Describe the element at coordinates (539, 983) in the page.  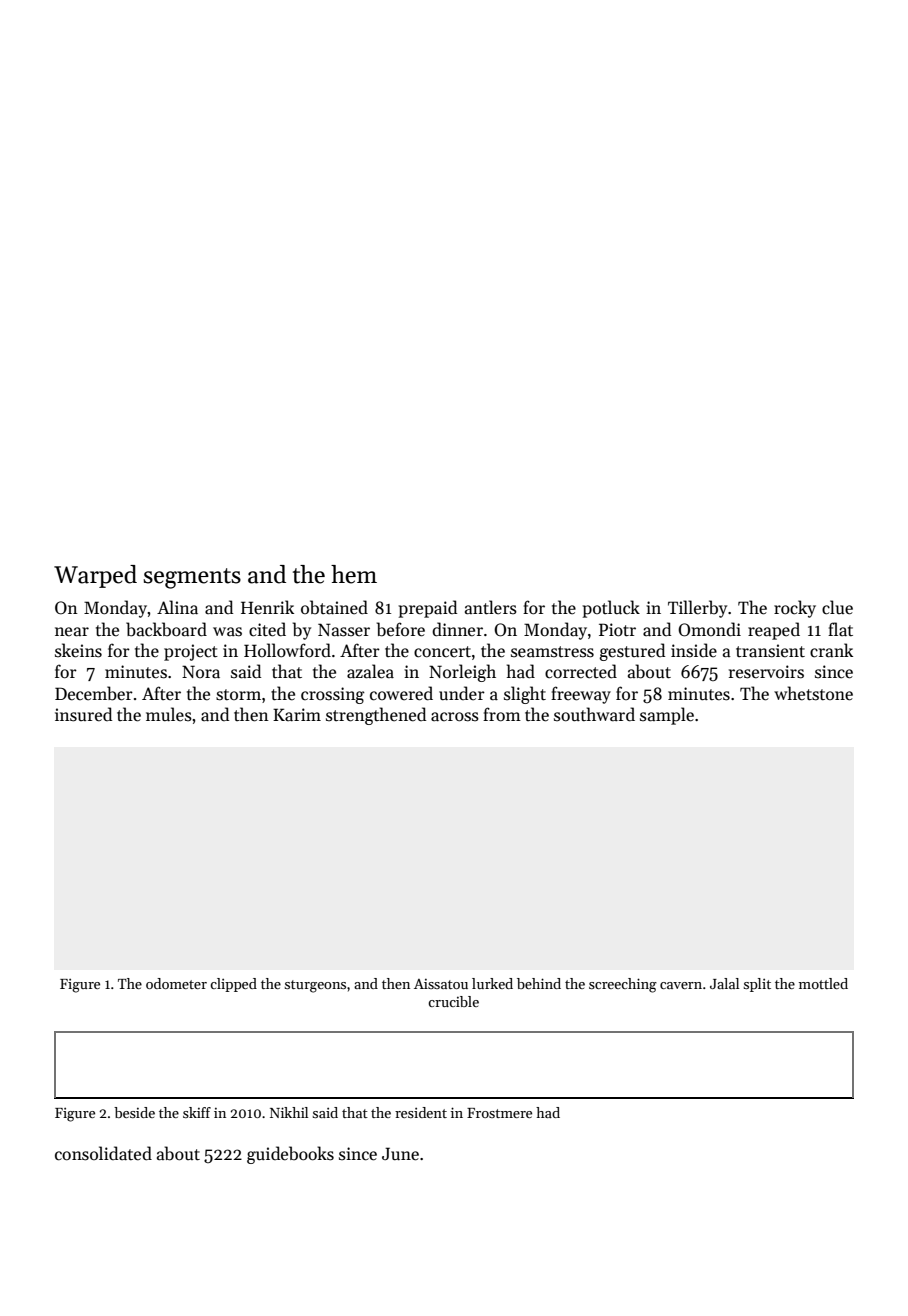
I see `behind` at that location.
